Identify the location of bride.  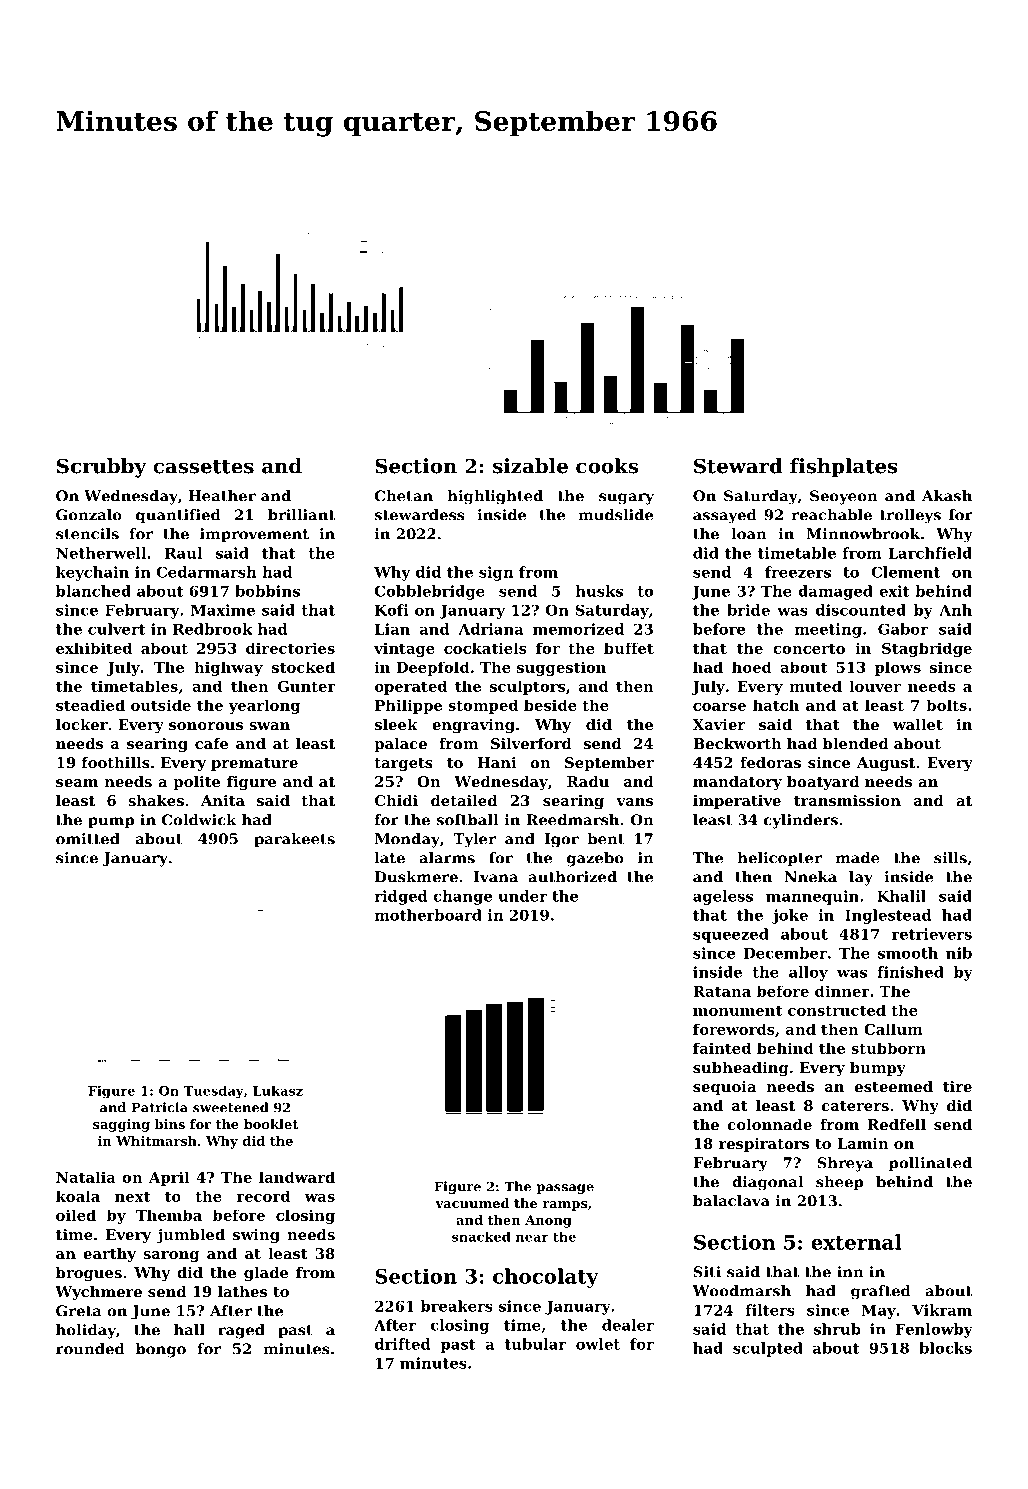
(748, 610).
